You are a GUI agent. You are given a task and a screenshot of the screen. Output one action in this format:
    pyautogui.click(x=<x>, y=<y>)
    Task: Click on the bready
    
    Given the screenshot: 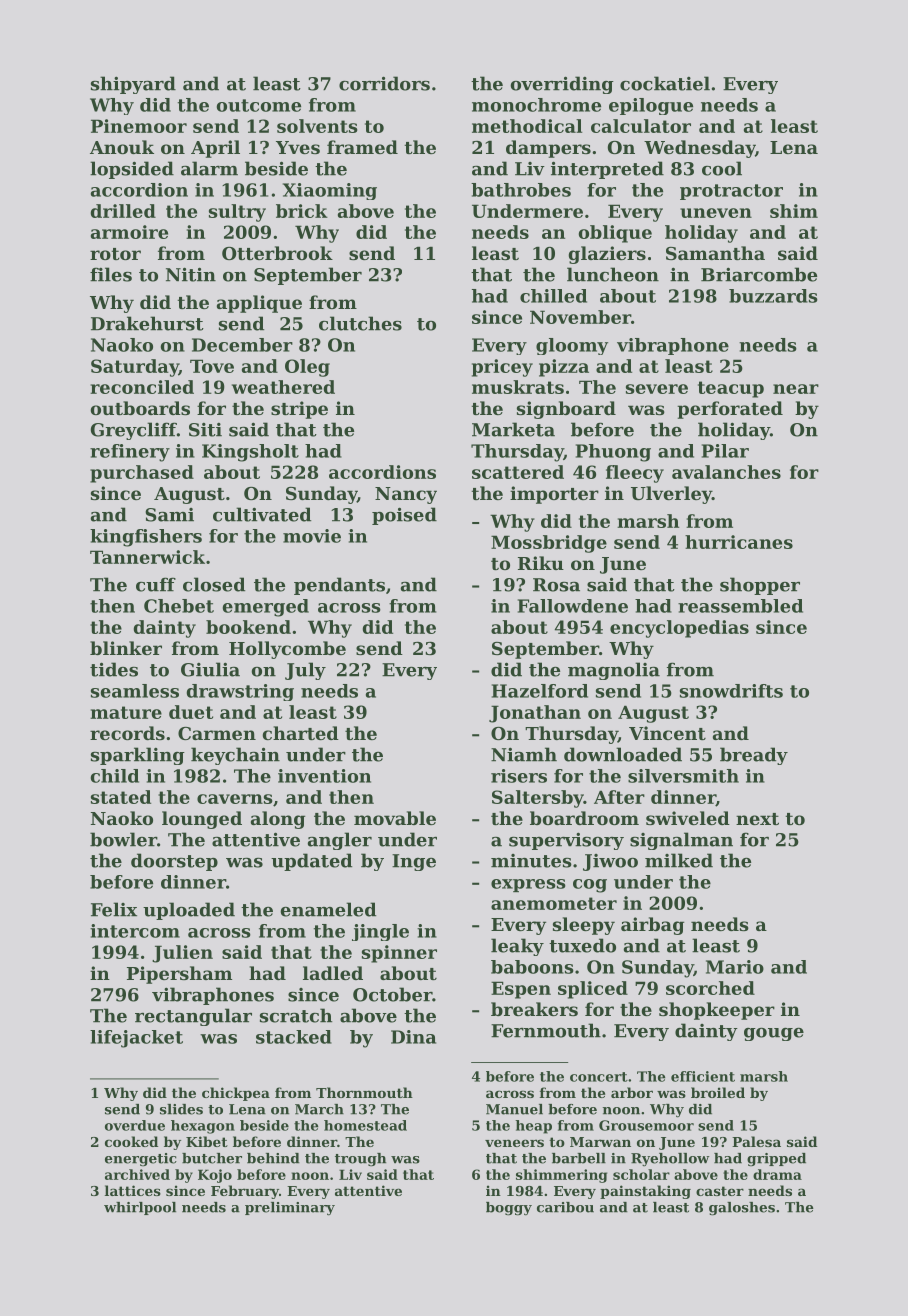 What is the action you would take?
    pyautogui.click(x=754, y=756)
